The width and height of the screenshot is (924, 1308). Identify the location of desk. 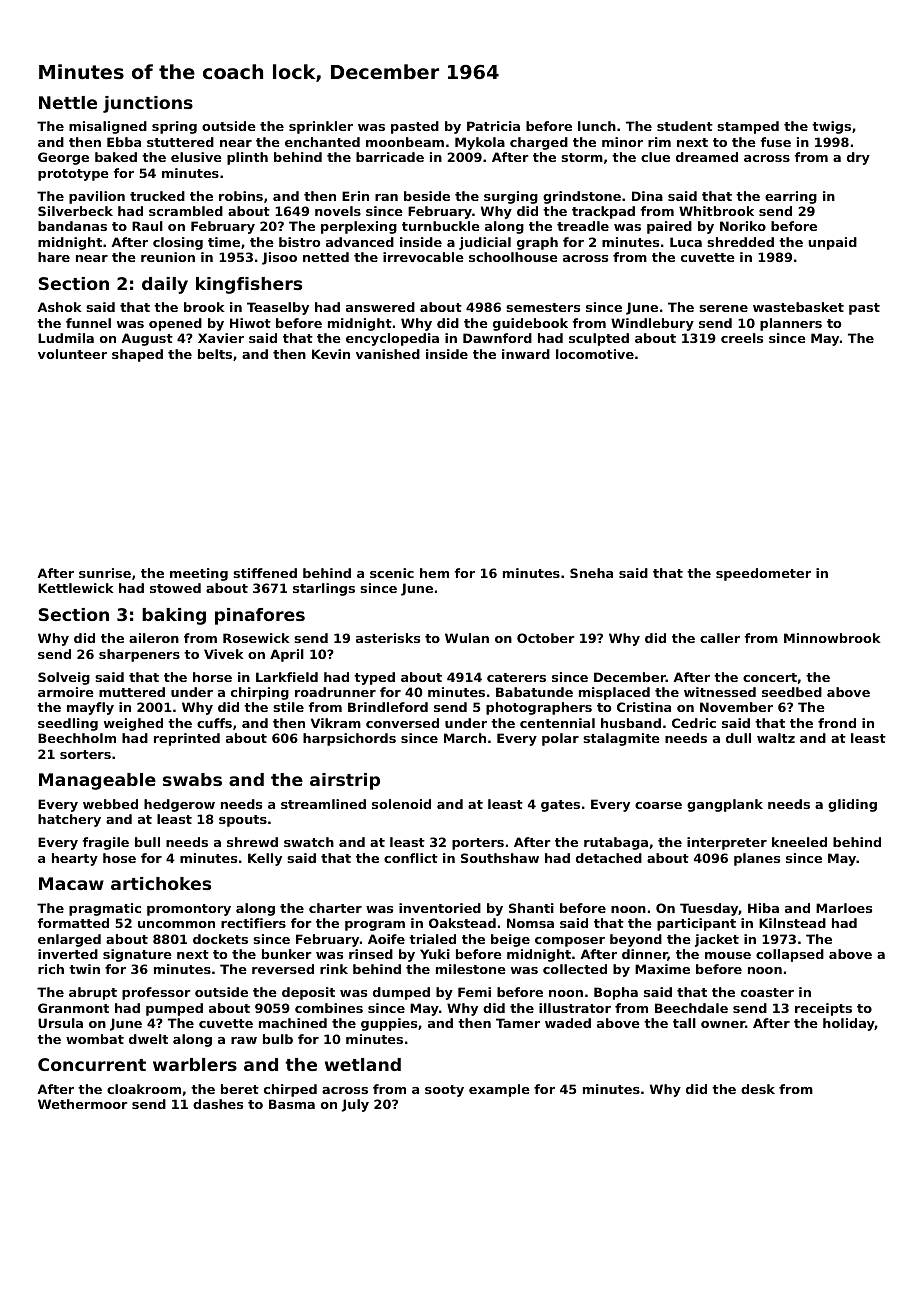
(758, 1089).
